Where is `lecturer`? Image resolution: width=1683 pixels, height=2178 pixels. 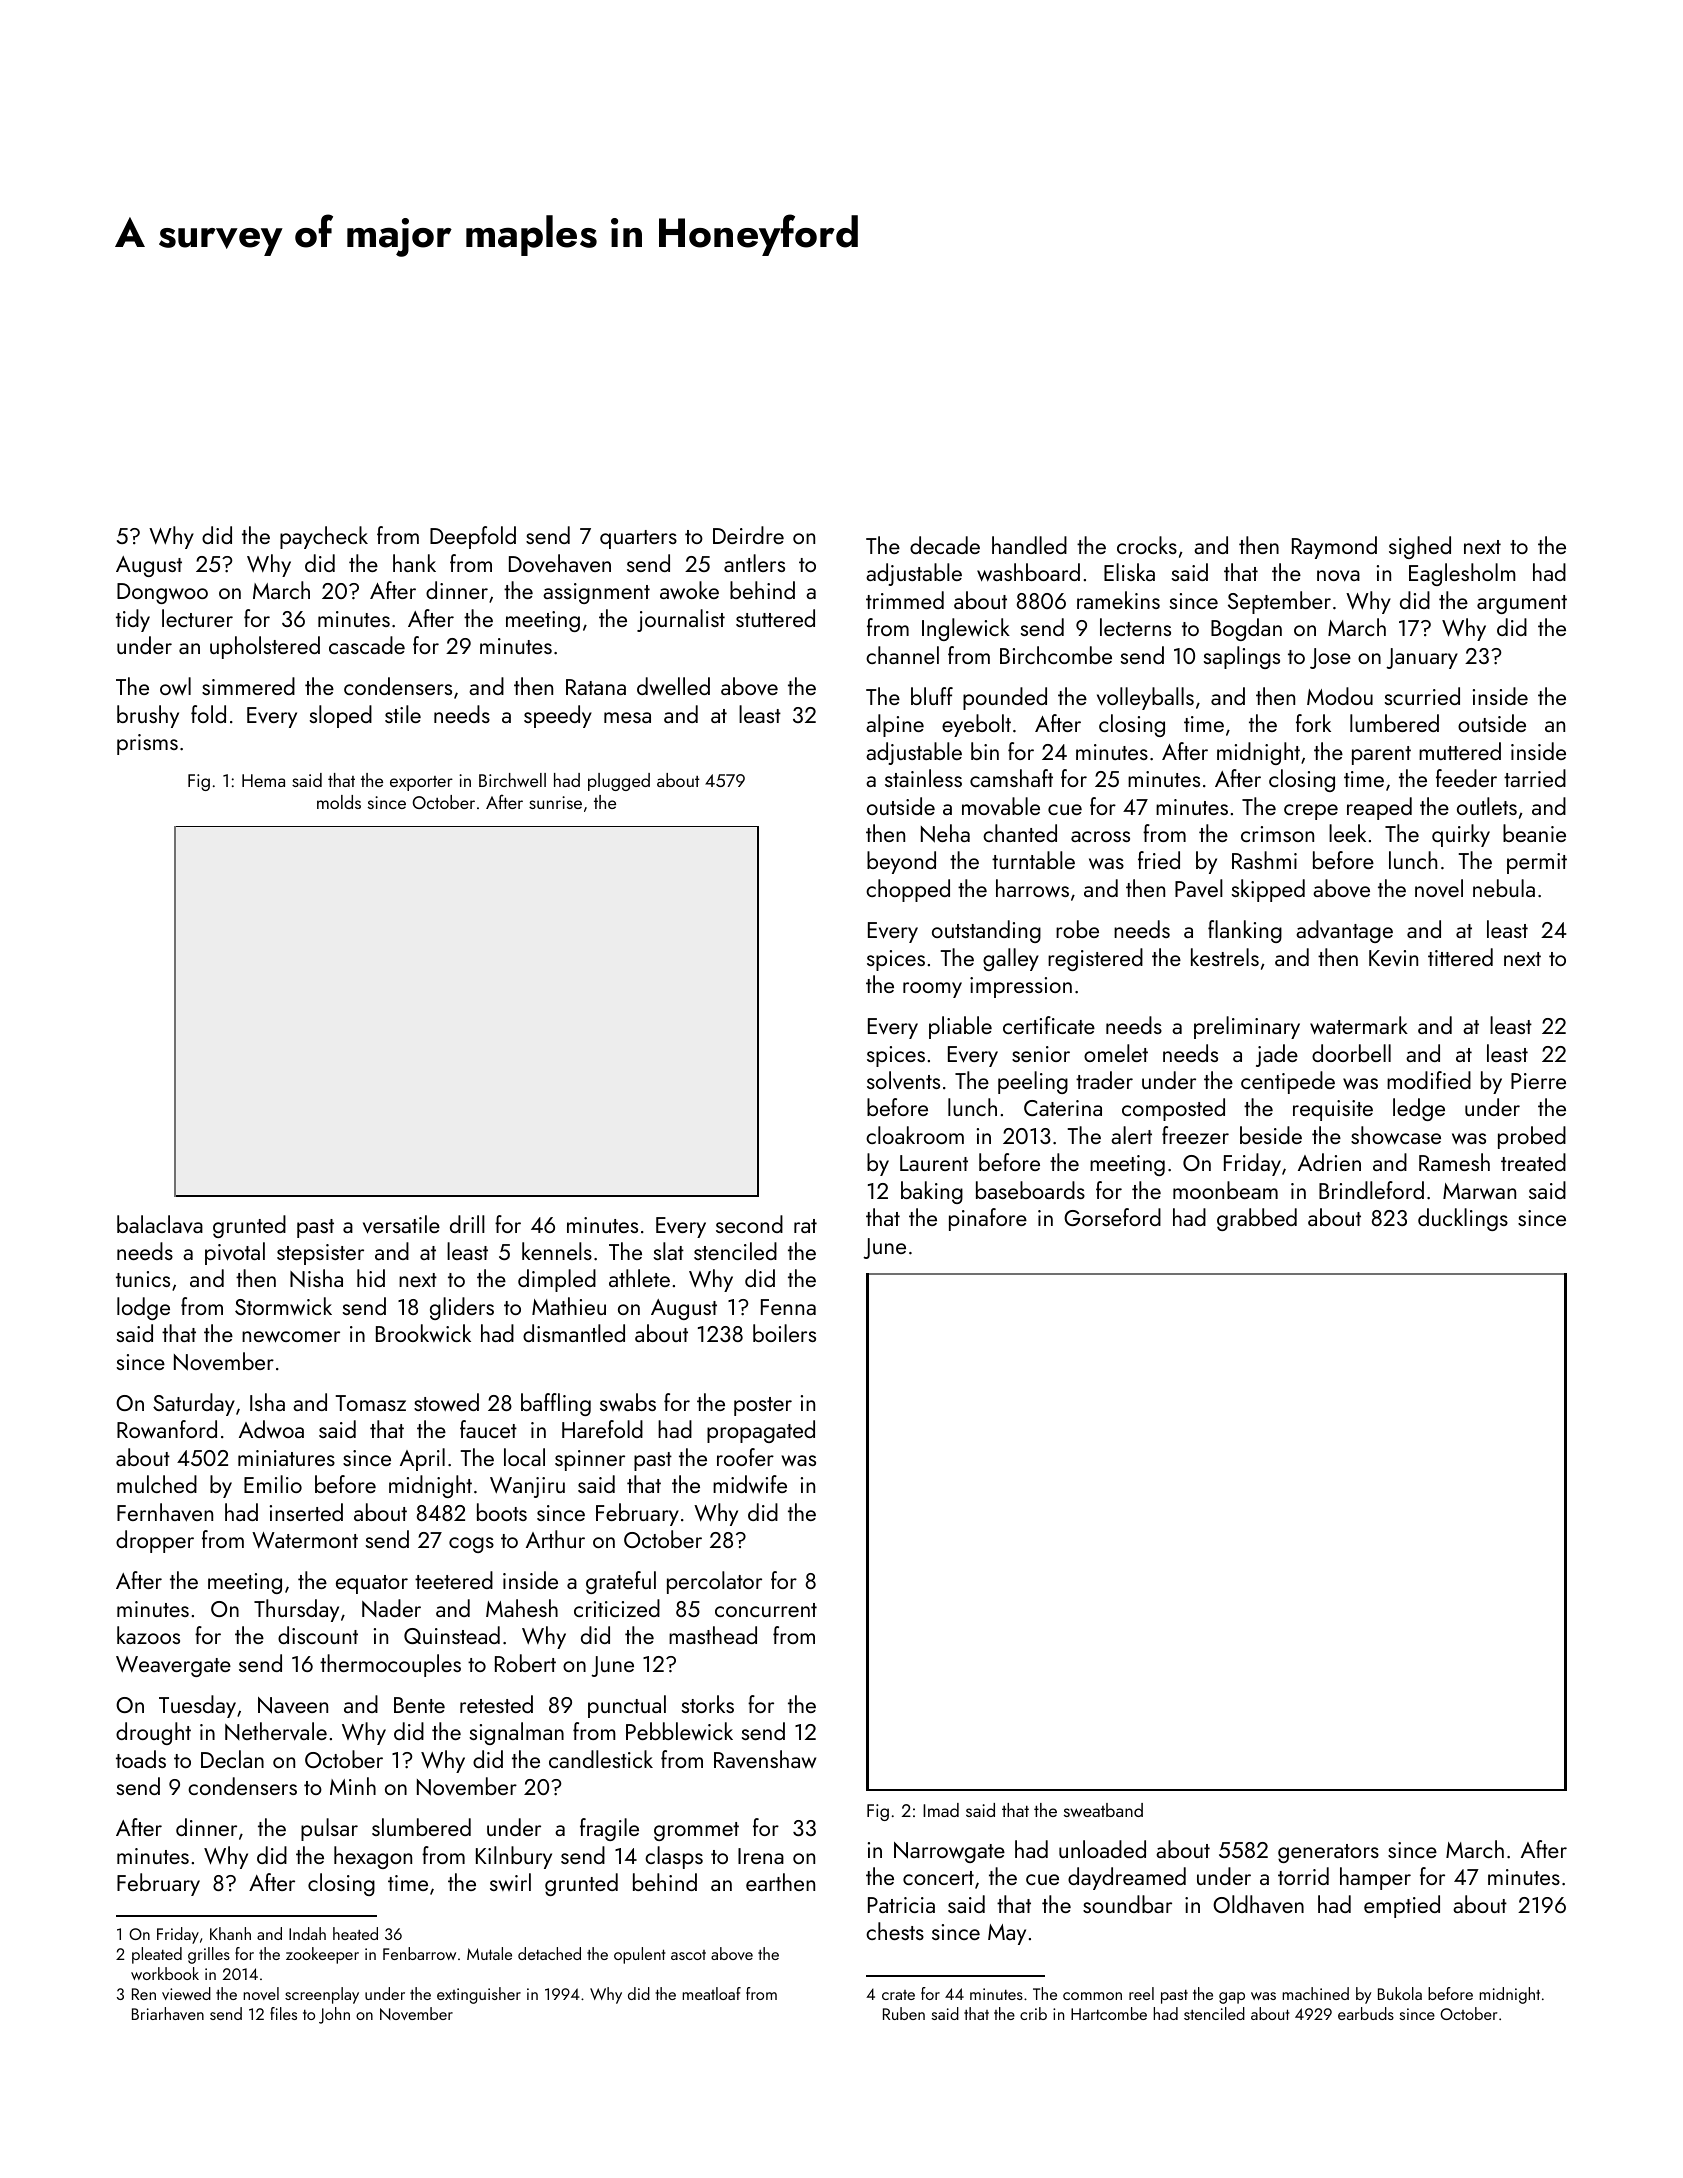 lecturer is located at coordinates (197, 618).
